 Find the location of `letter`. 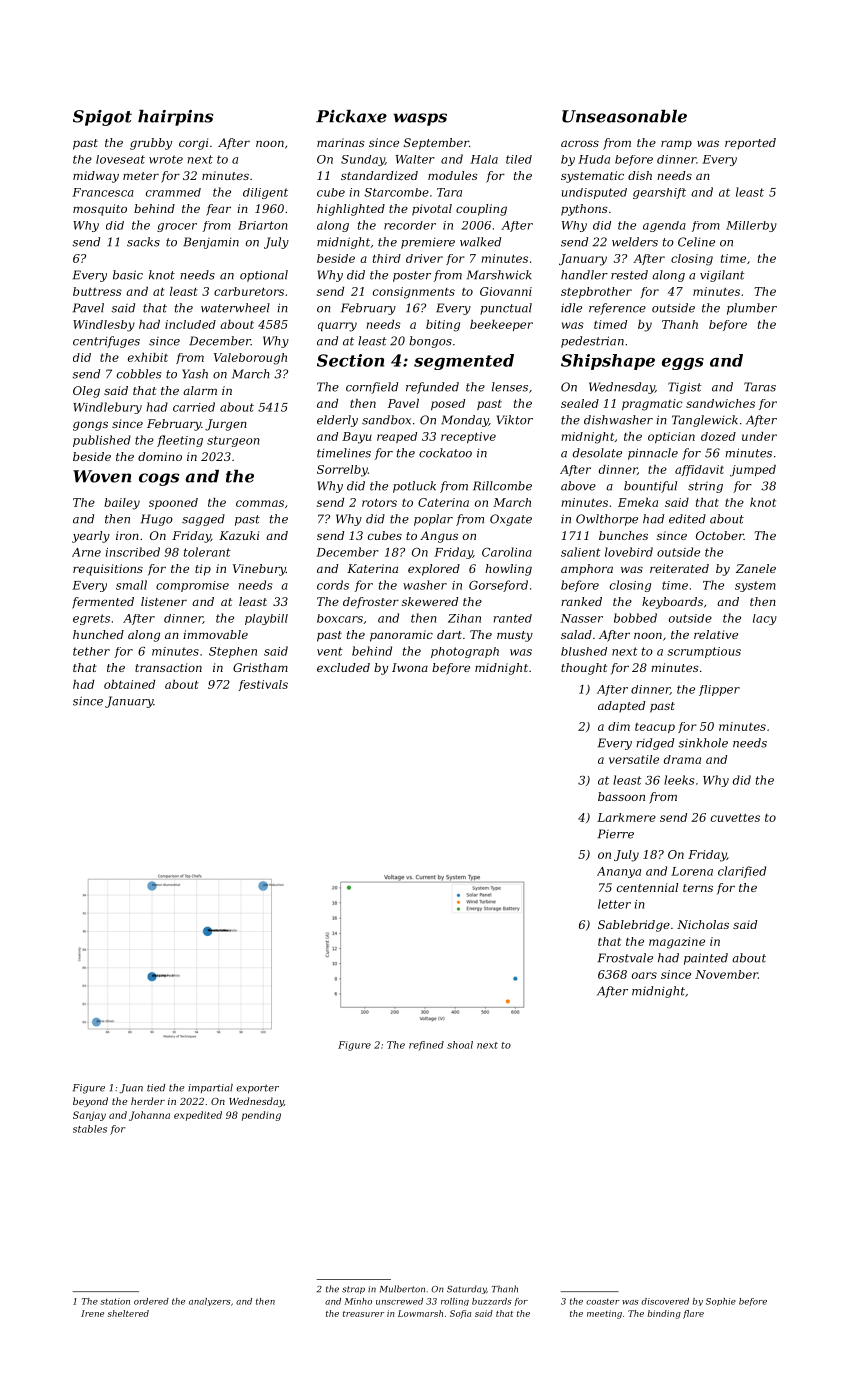

letter is located at coordinates (614, 904).
